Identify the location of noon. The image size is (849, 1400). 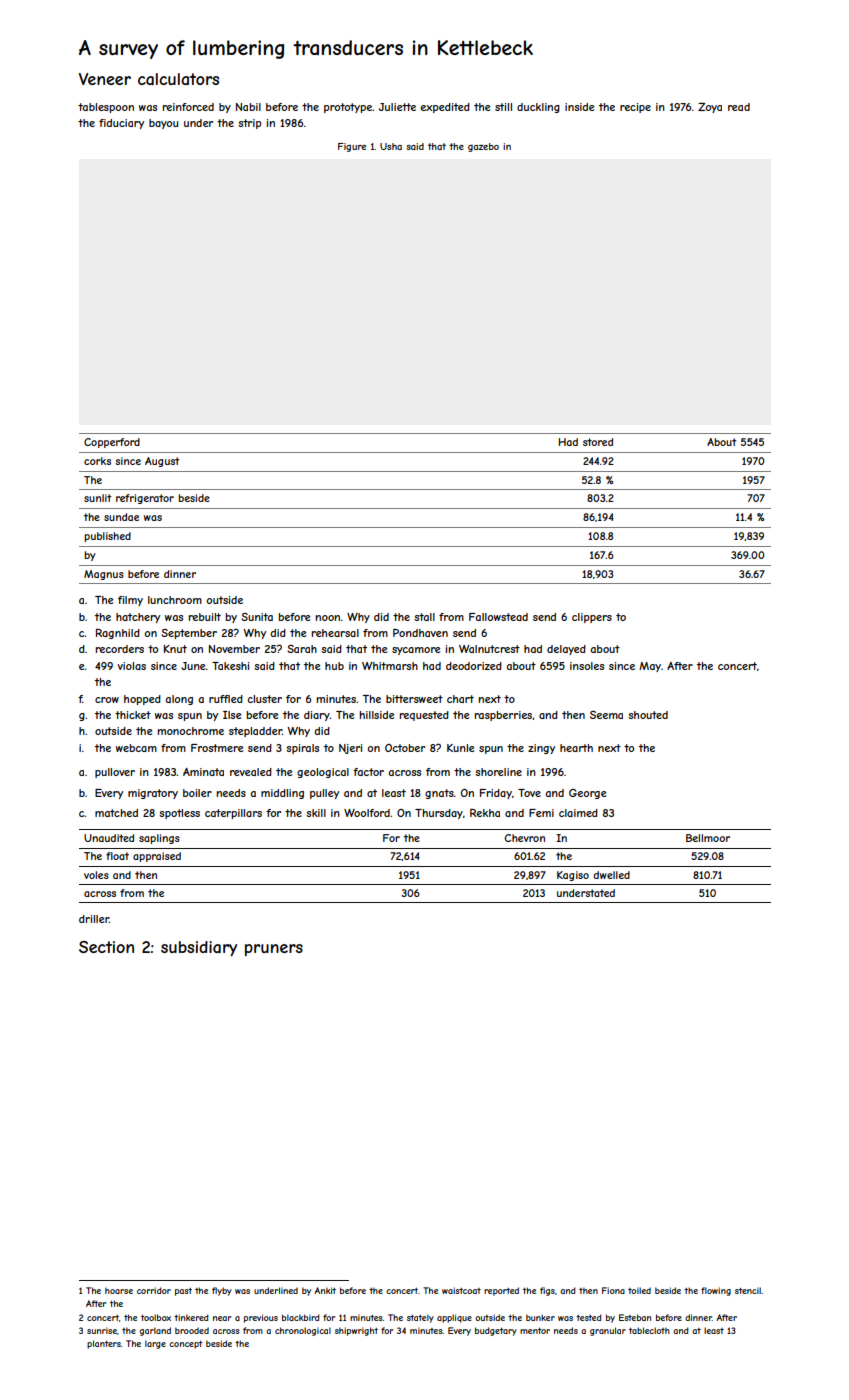
(328, 618).
